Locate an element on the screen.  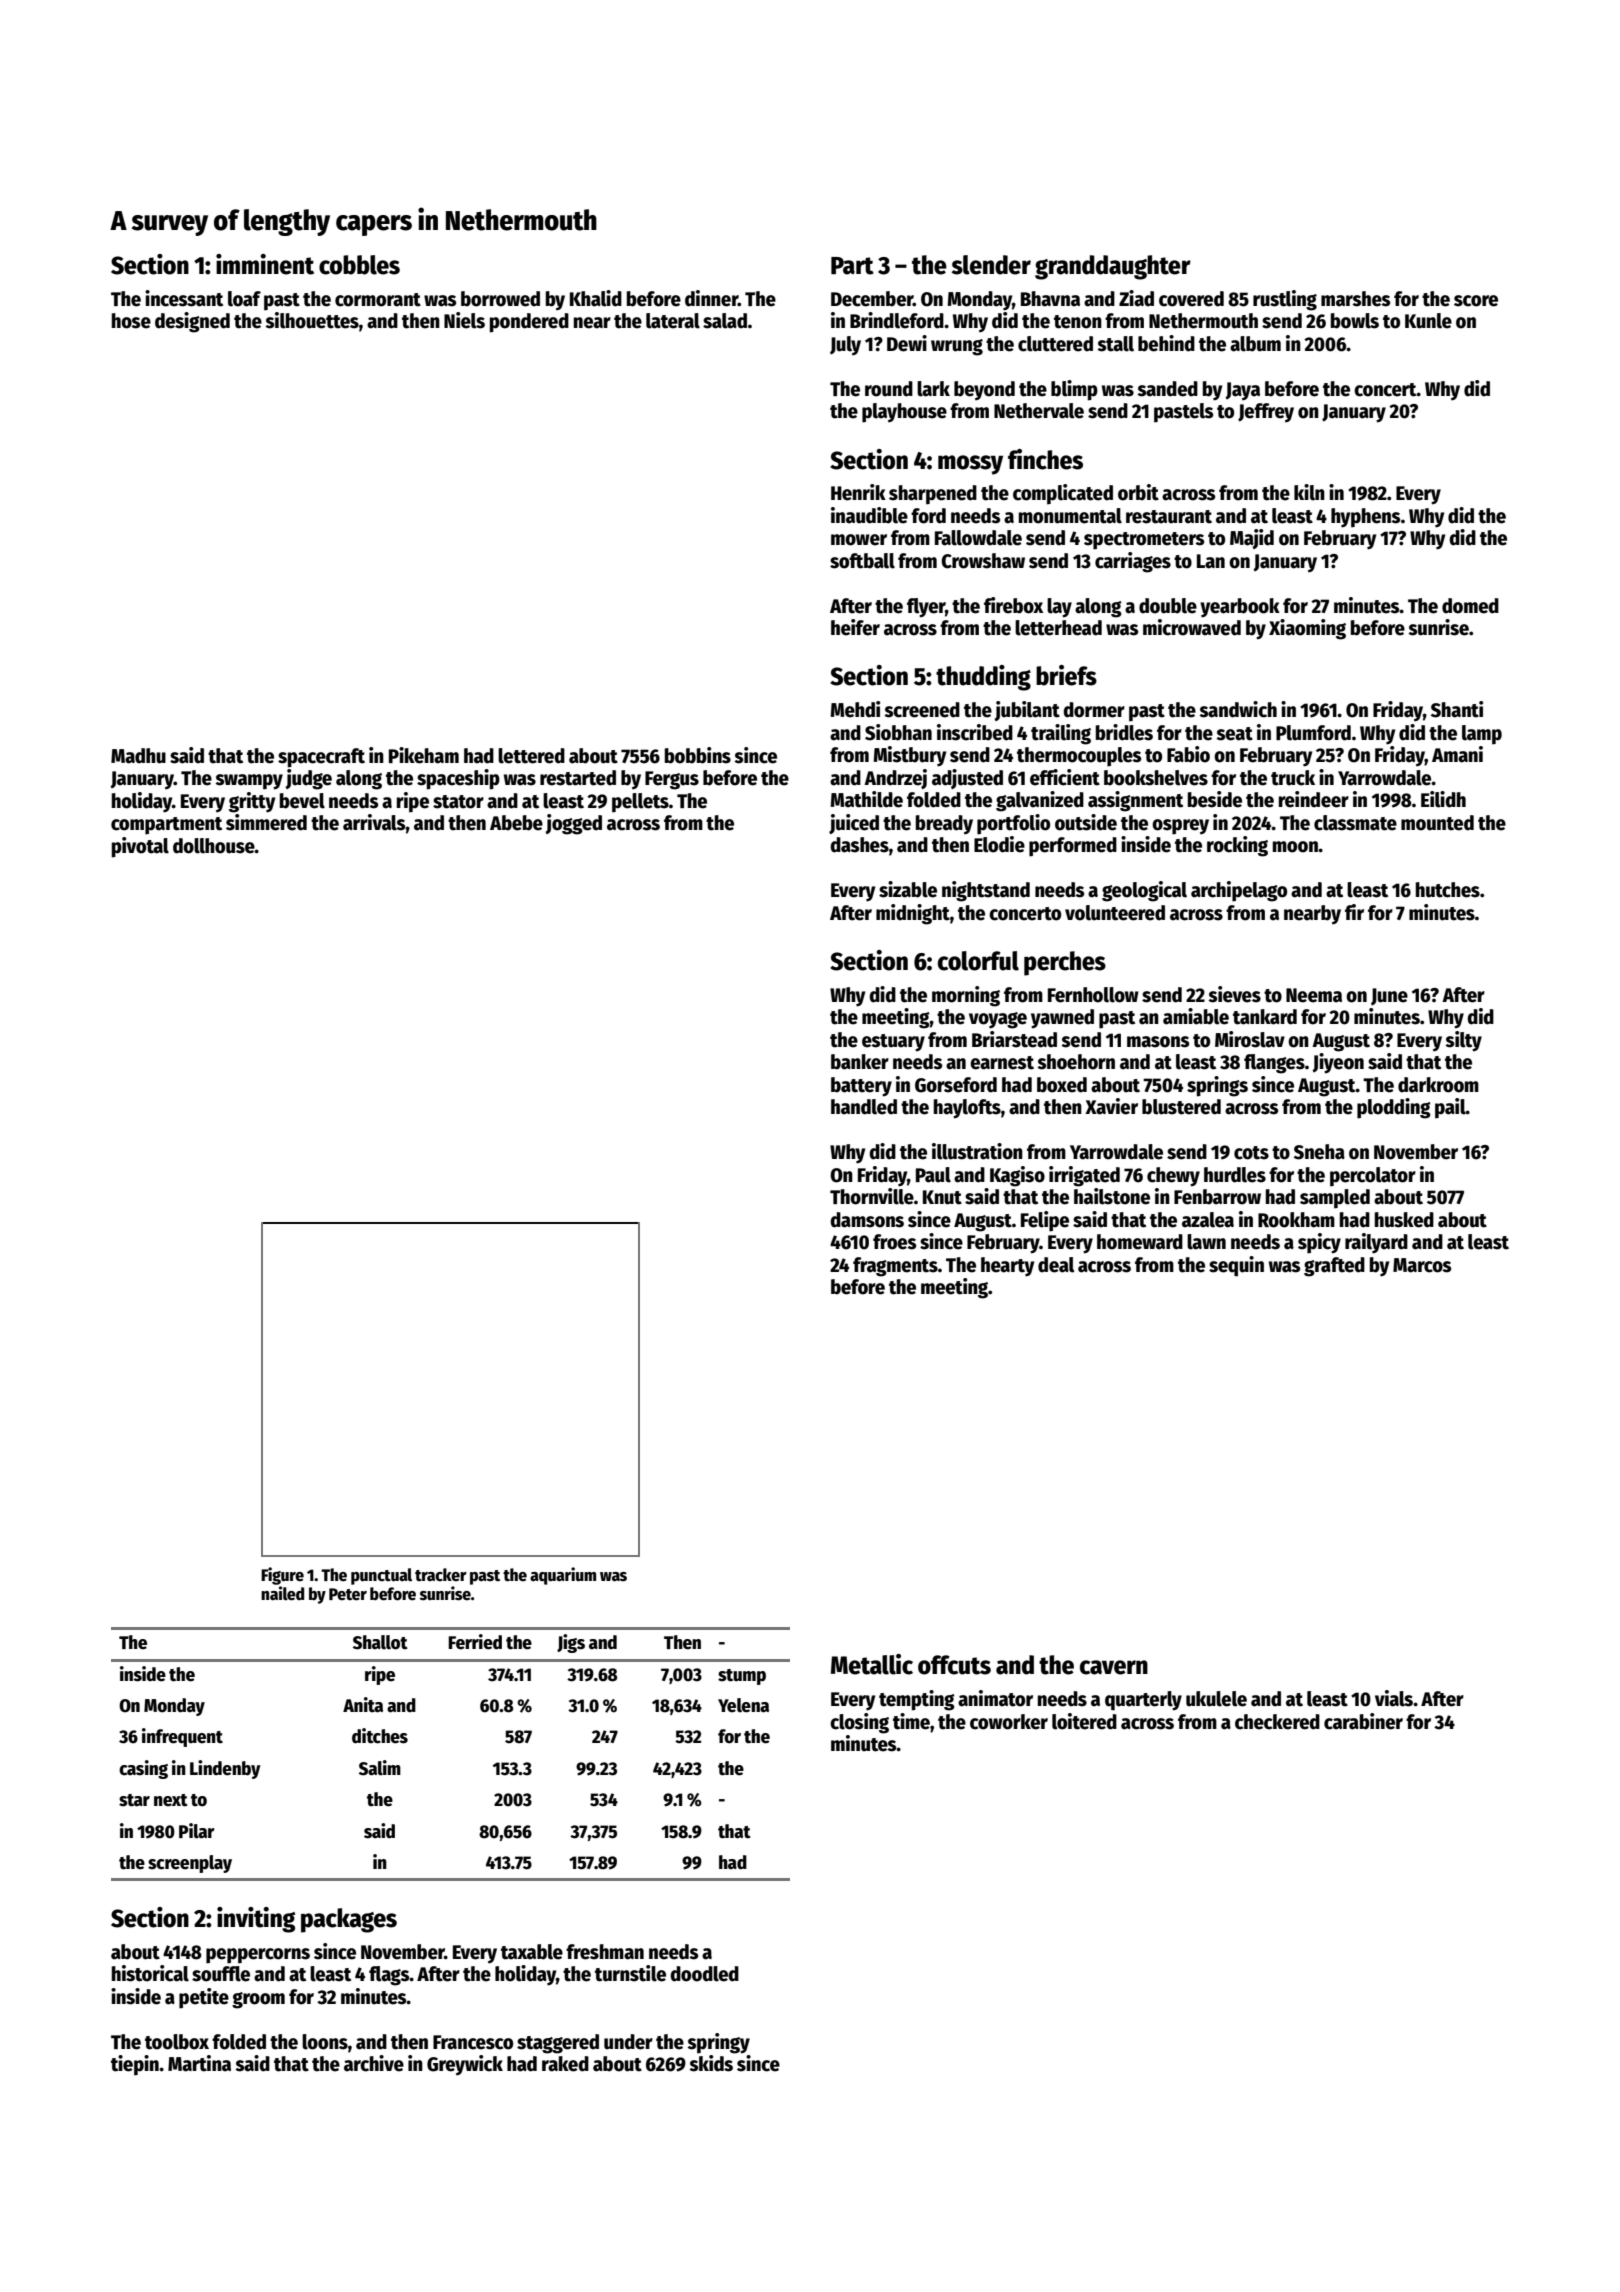
cots is located at coordinates (1251, 1153).
